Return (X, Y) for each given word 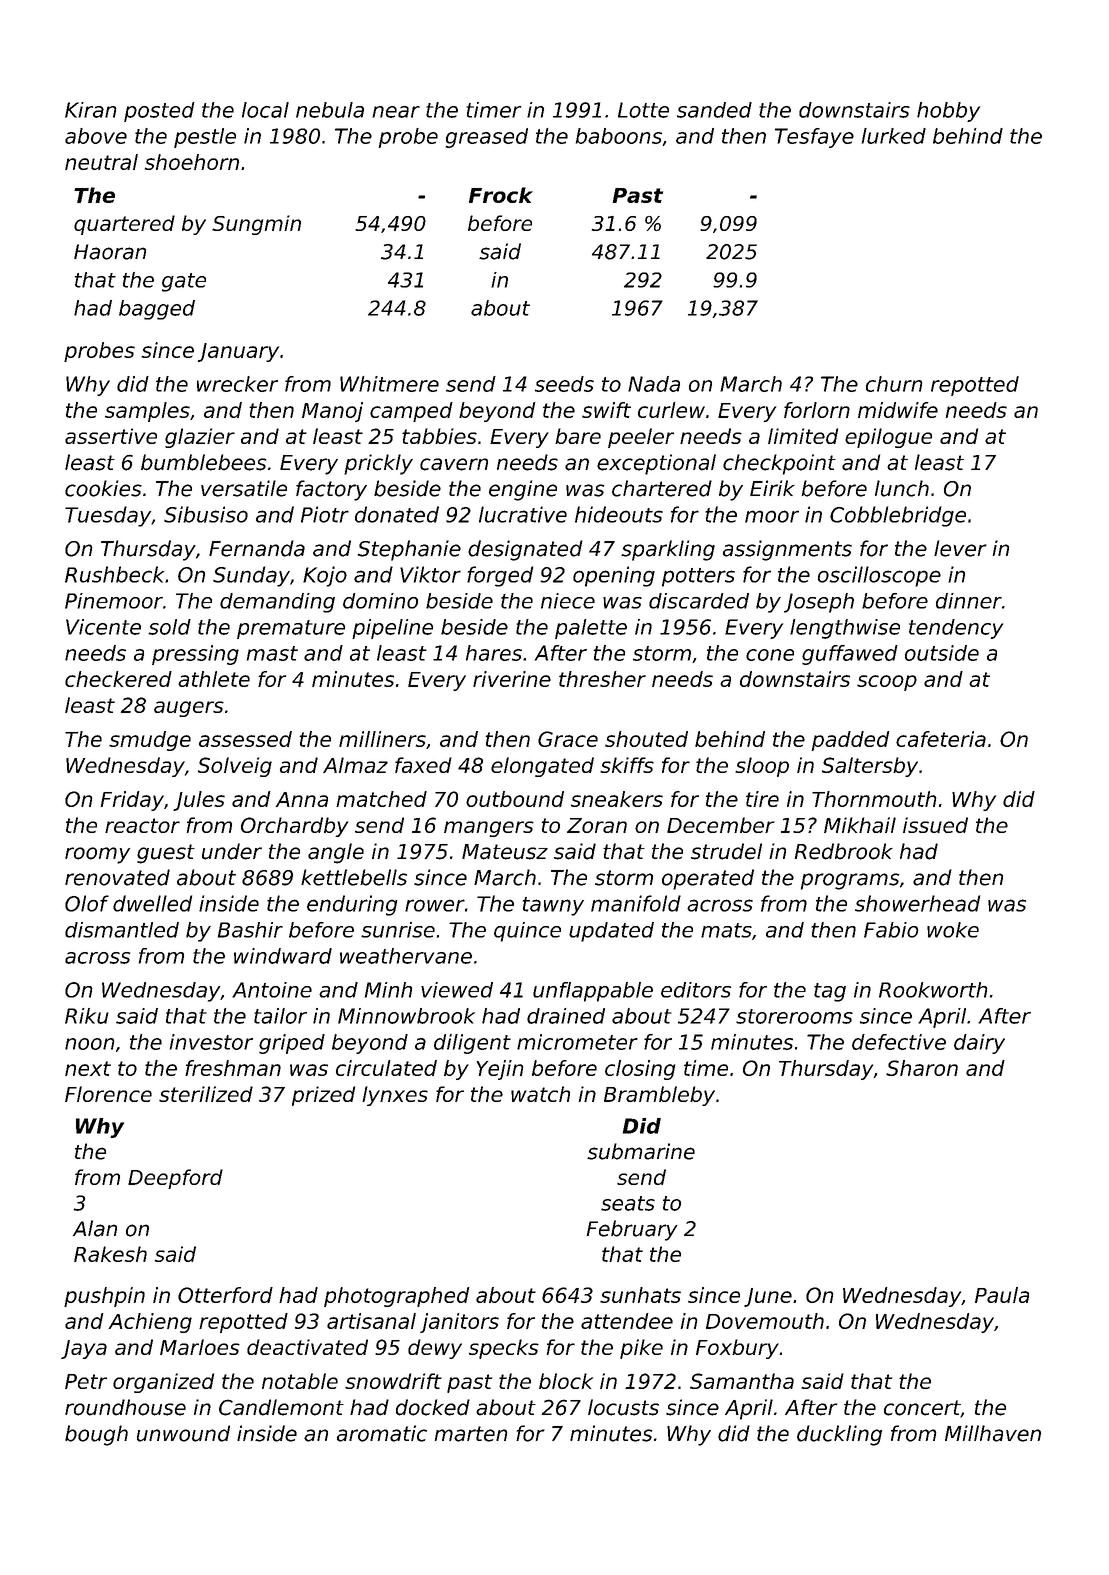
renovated (117, 877)
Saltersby (870, 767)
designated (525, 550)
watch (540, 1094)
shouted (646, 739)
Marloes (200, 1347)
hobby (948, 112)
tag (830, 992)
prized (323, 1096)
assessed (245, 739)
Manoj (332, 412)
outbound (515, 799)
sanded (714, 110)
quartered (124, 225)
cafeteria (941, 739)
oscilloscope (879, 576)
